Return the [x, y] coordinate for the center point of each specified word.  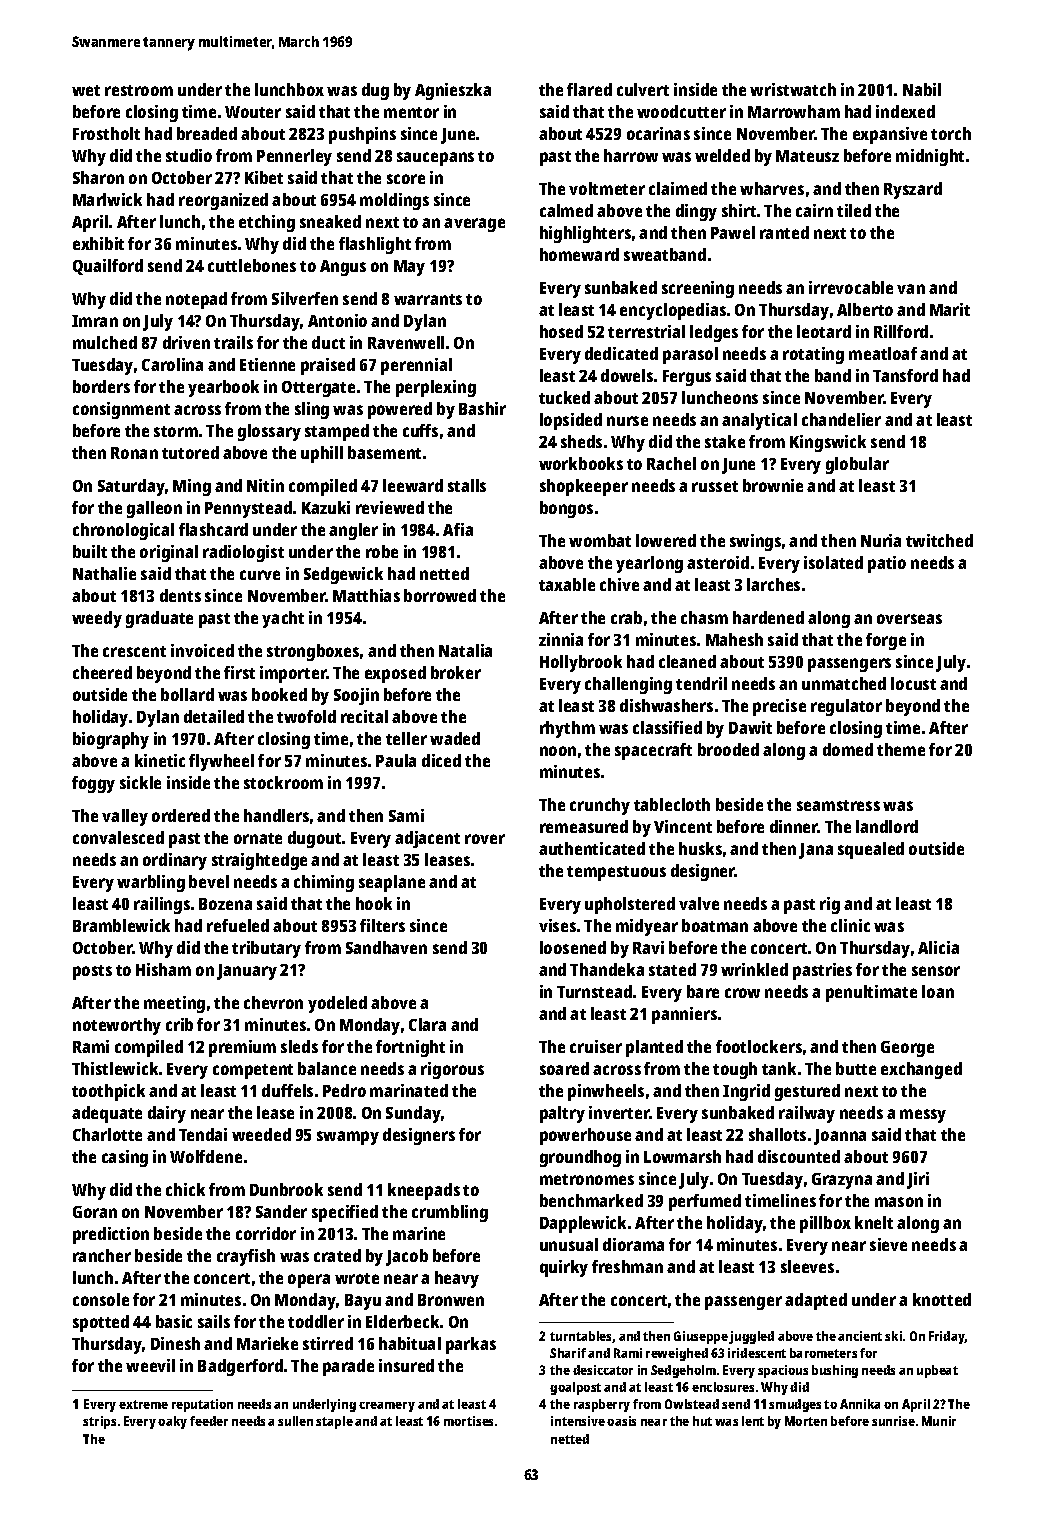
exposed [395, 674]
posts [92, 972]
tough [735, 1070]
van [911, 289]
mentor [411, 112]
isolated [833, 562]
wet [86, 90]
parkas [471, 1345]
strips [99, 1422]
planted [654, 1048]
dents [180, 595]
